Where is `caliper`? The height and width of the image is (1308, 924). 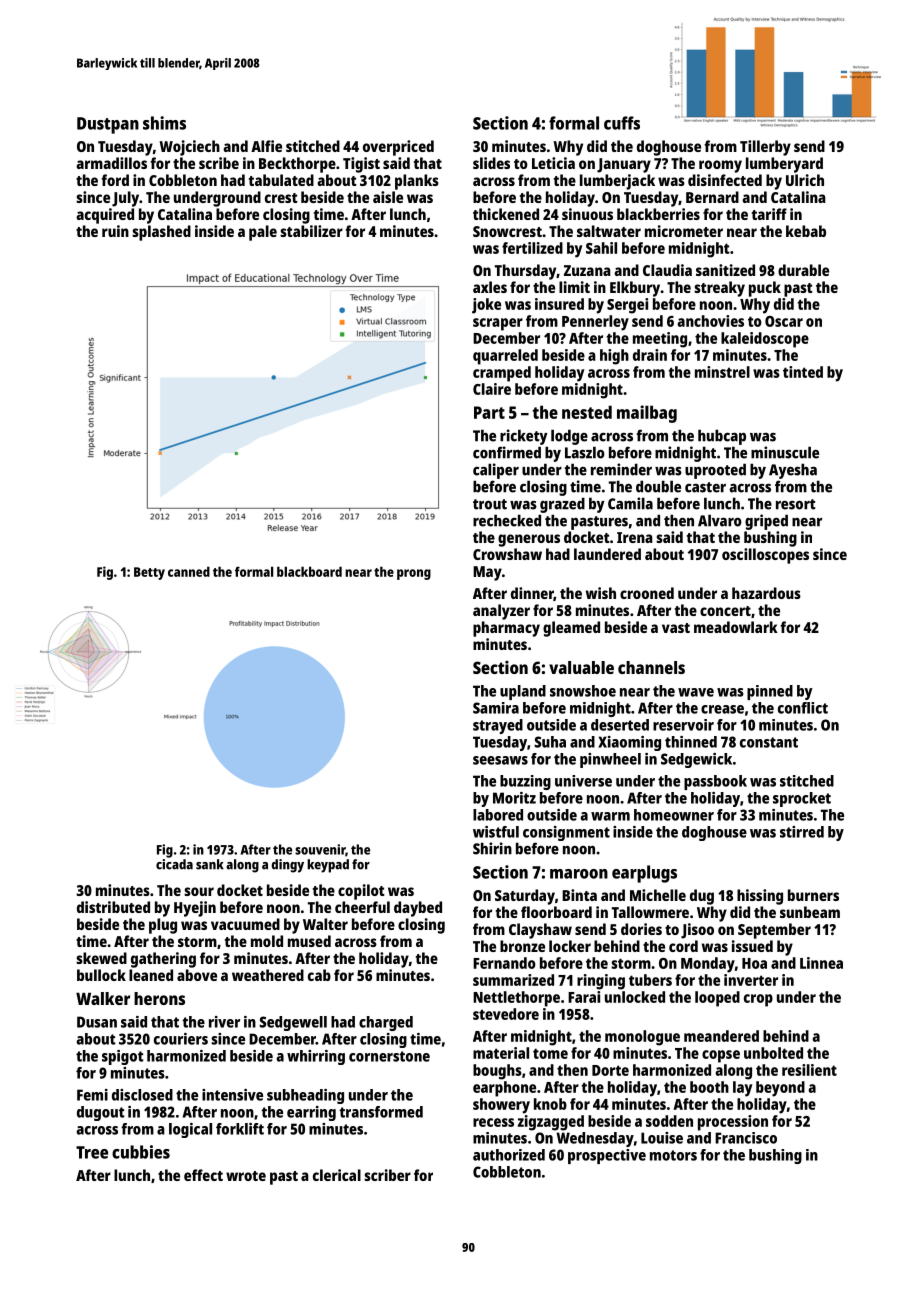
caliper is located at coordinates (496, 471).
